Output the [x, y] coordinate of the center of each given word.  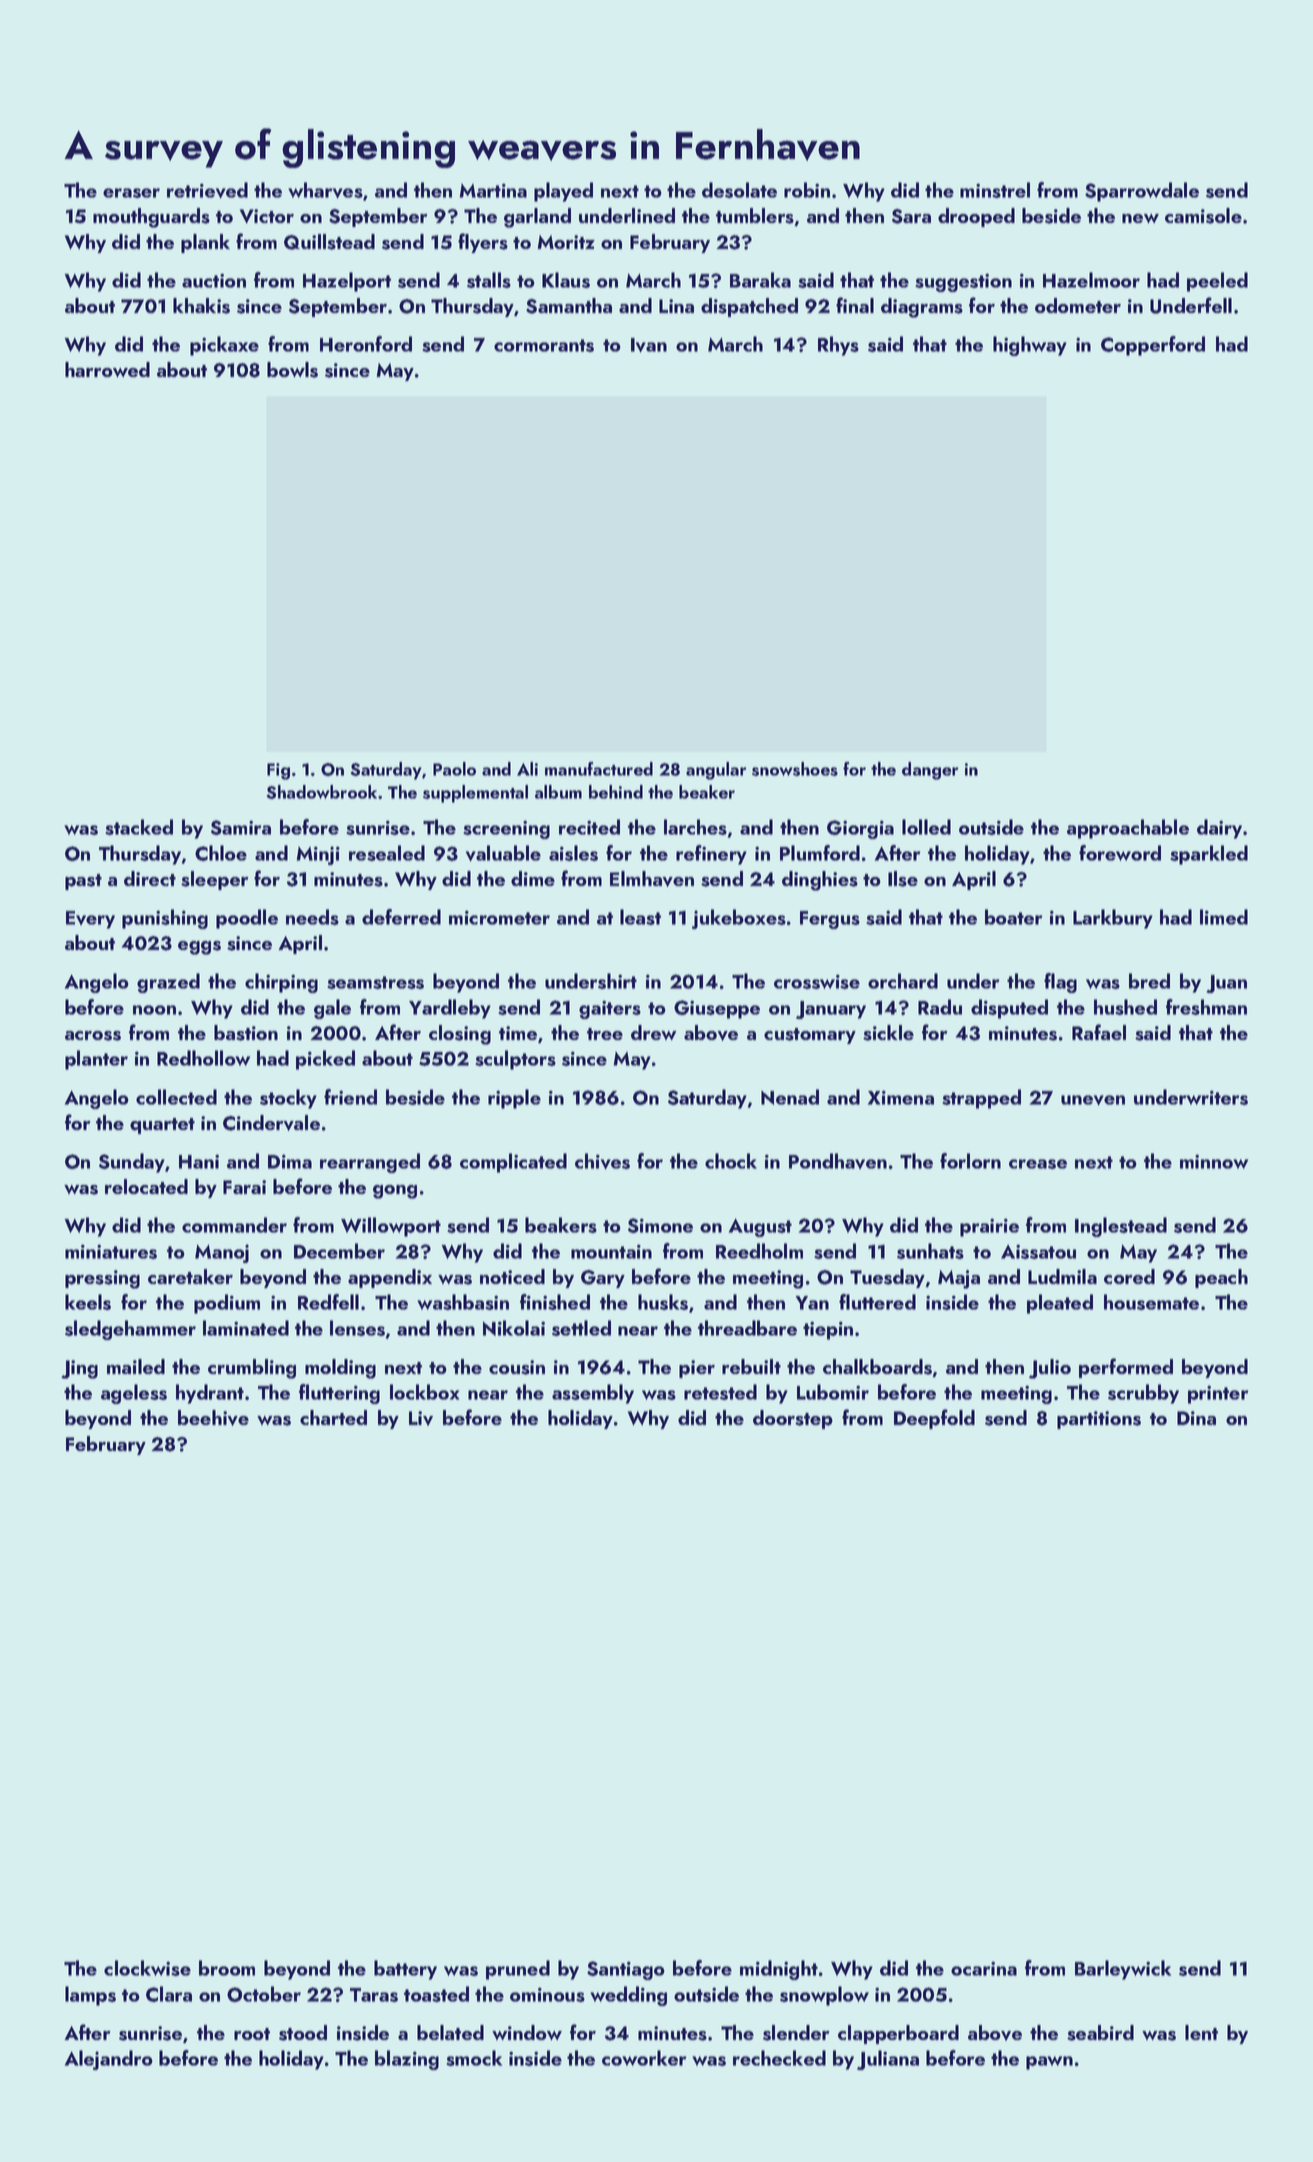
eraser [131, 193]
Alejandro [109, 2060]
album [558, 792]
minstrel [995, 190]
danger [930, 771]
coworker [644, 2058]
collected [176, 1097]
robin [807, 190]
